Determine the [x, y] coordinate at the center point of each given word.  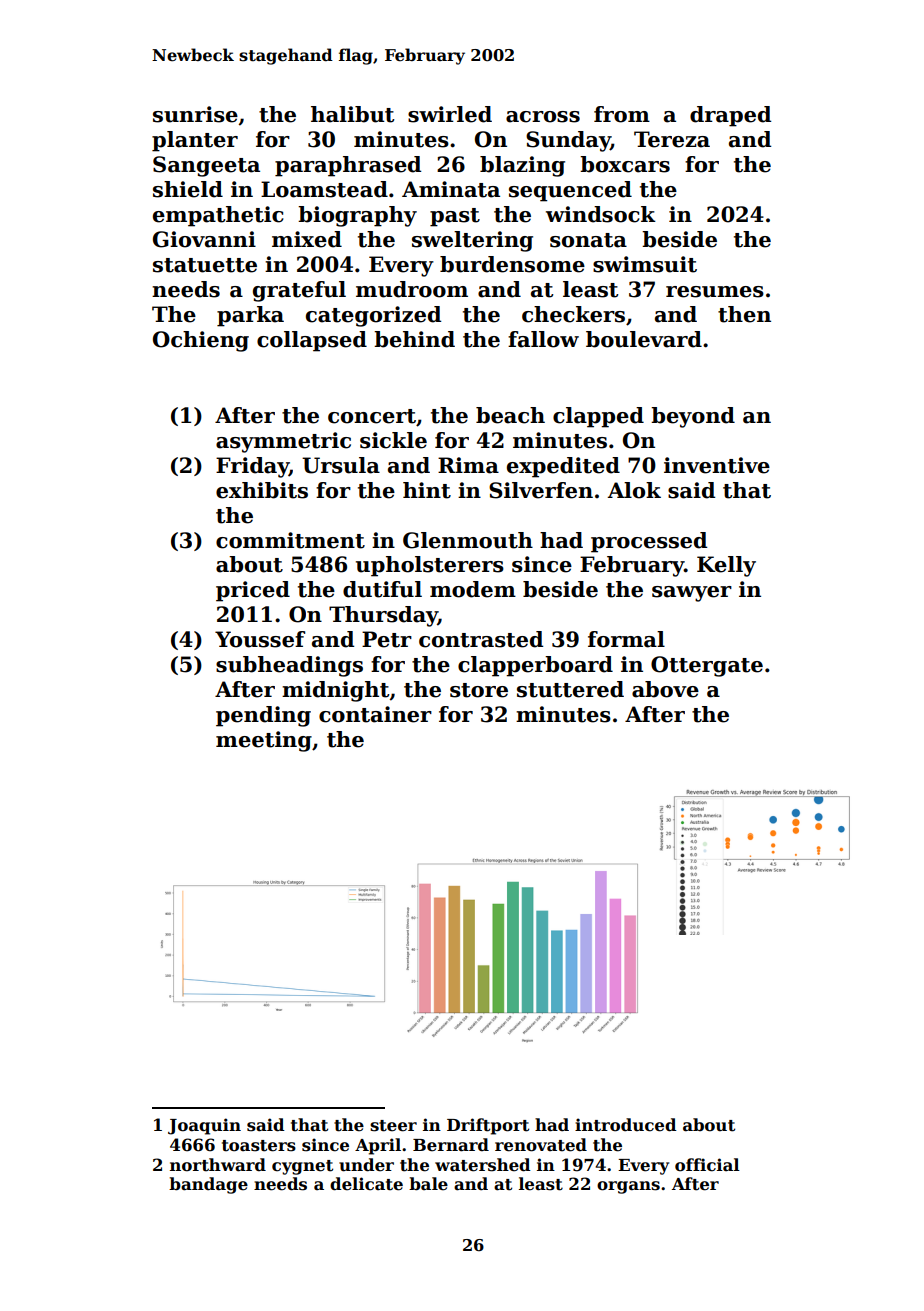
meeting [264, 741]
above [665, 689]
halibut [352, 114]
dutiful [382, 589]
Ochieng [201, 341]
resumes [715, 292]
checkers [573, 314]
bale [428, 1184]
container [375, 714]
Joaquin [204, 1126]
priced [253, 591]
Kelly [726, 566]
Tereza [672, 139]
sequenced [570, 191]
